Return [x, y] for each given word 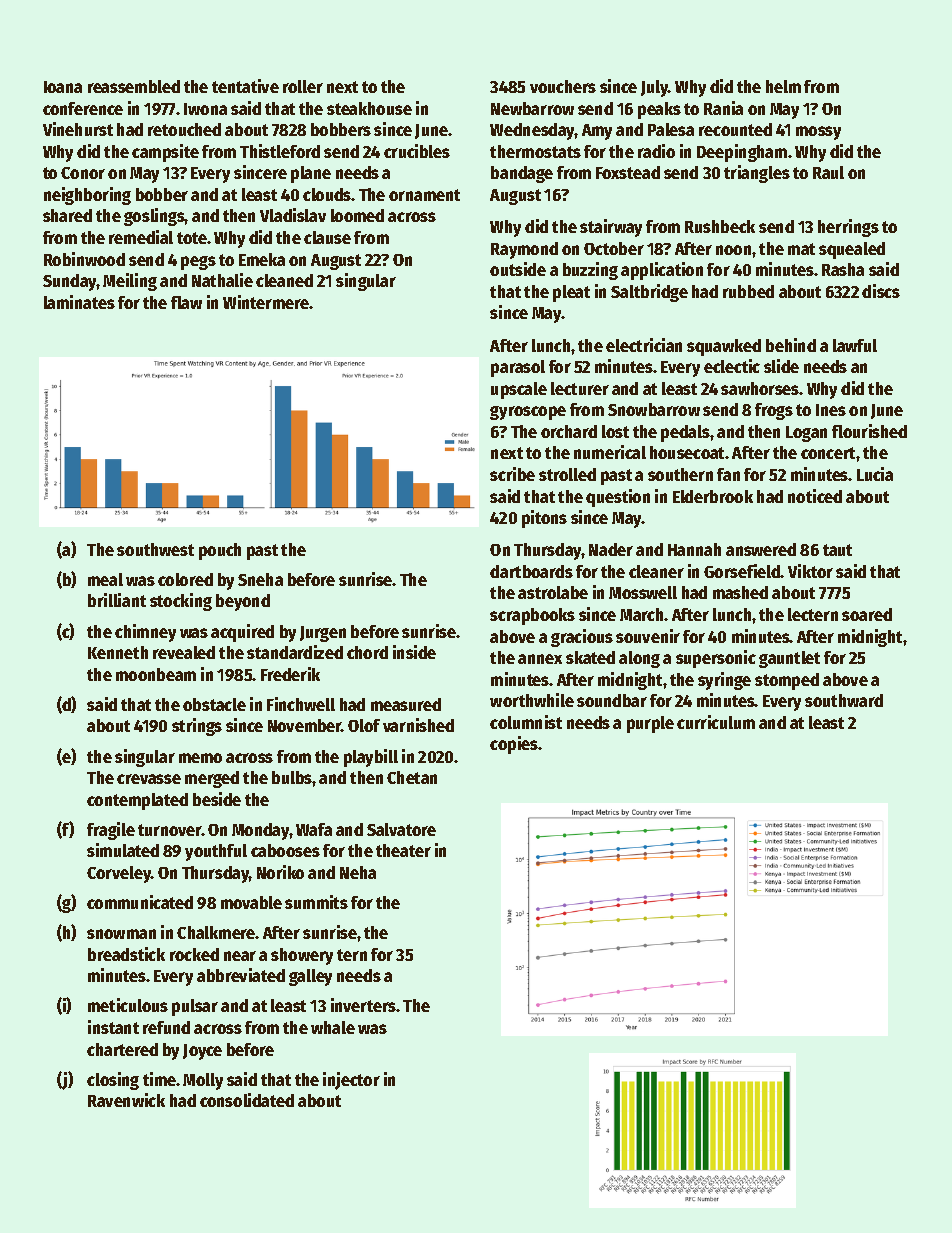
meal [105, 579]
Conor [83, 173]
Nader [611, 549]
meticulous [128, 1005]
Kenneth [118, 652]
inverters [363, 1005]
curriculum [716, 722]
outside [518, 269]
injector [351, 1081]
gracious [582, 638]
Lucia [875, 474]
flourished [869, 431]
